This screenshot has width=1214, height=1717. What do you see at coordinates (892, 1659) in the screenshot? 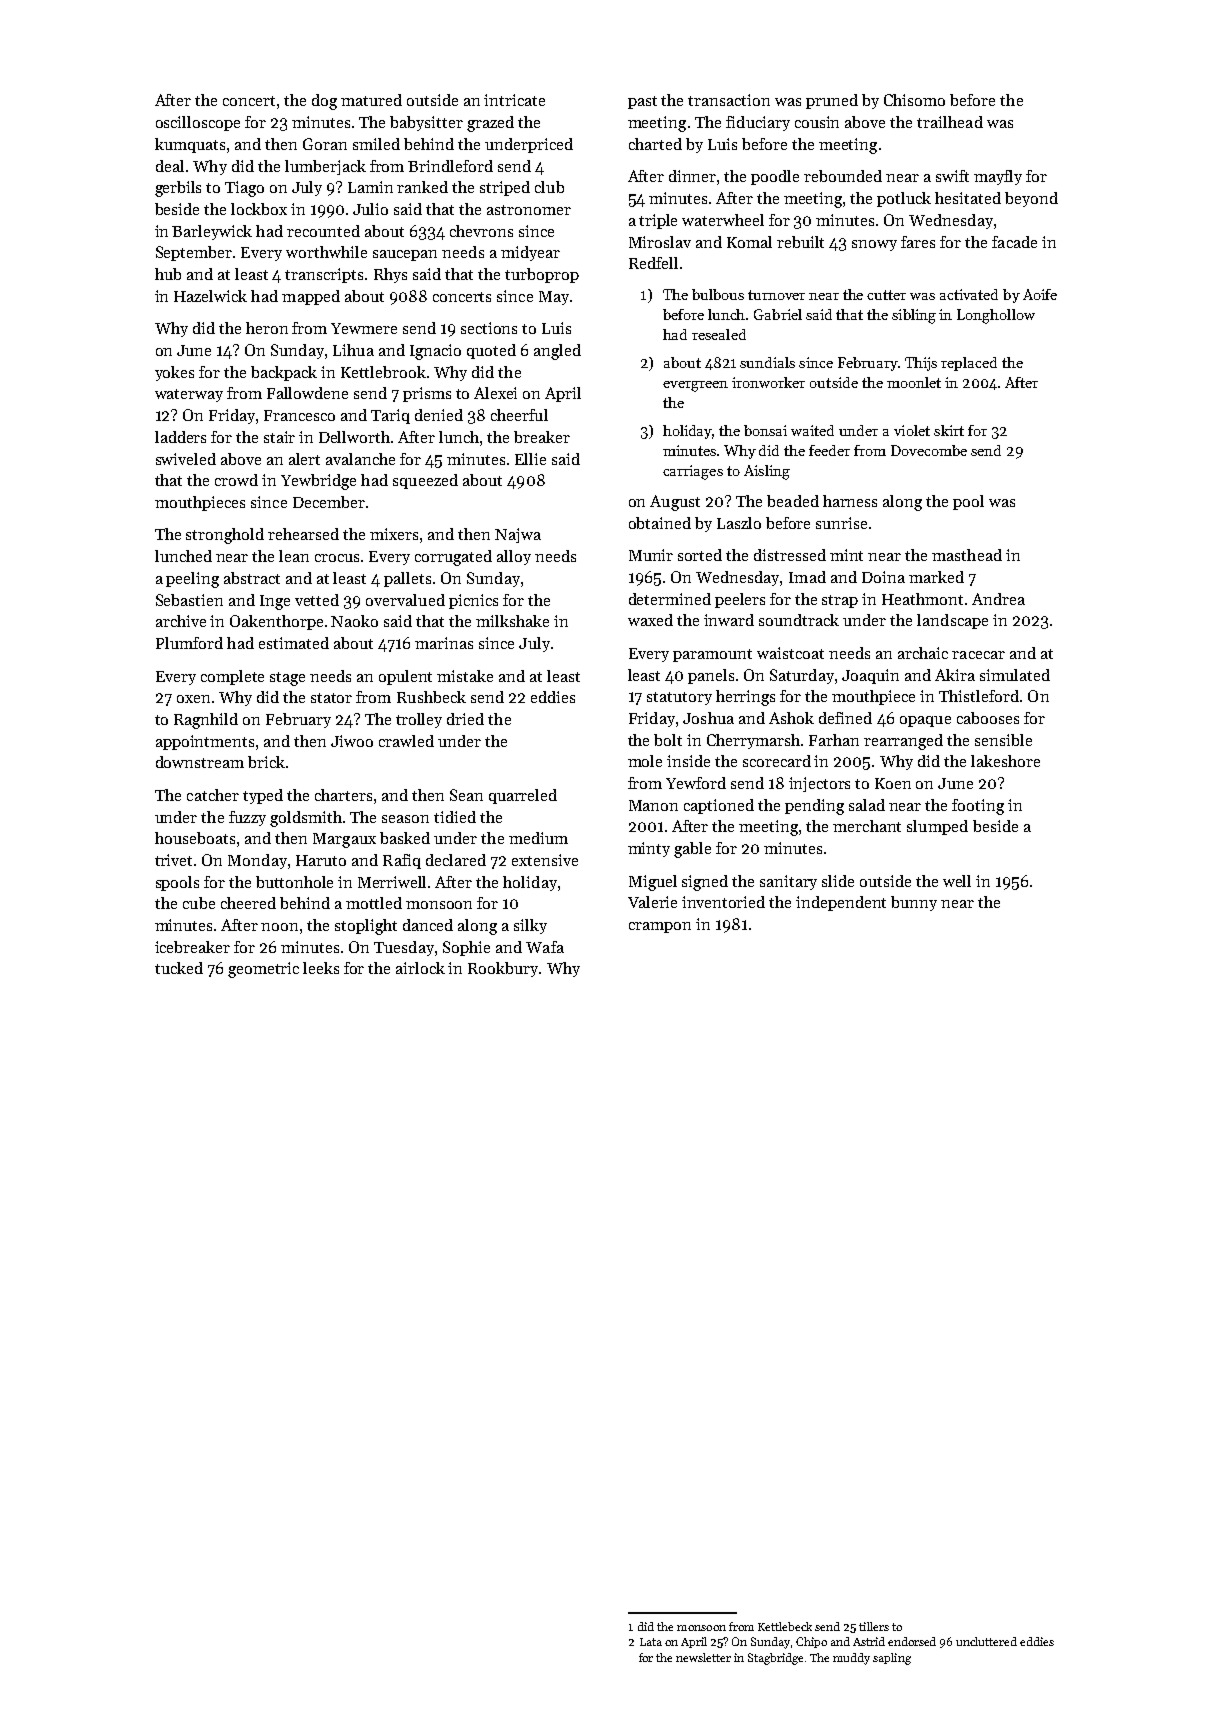
I see `sapling` at bounding box center [892, 1659].
